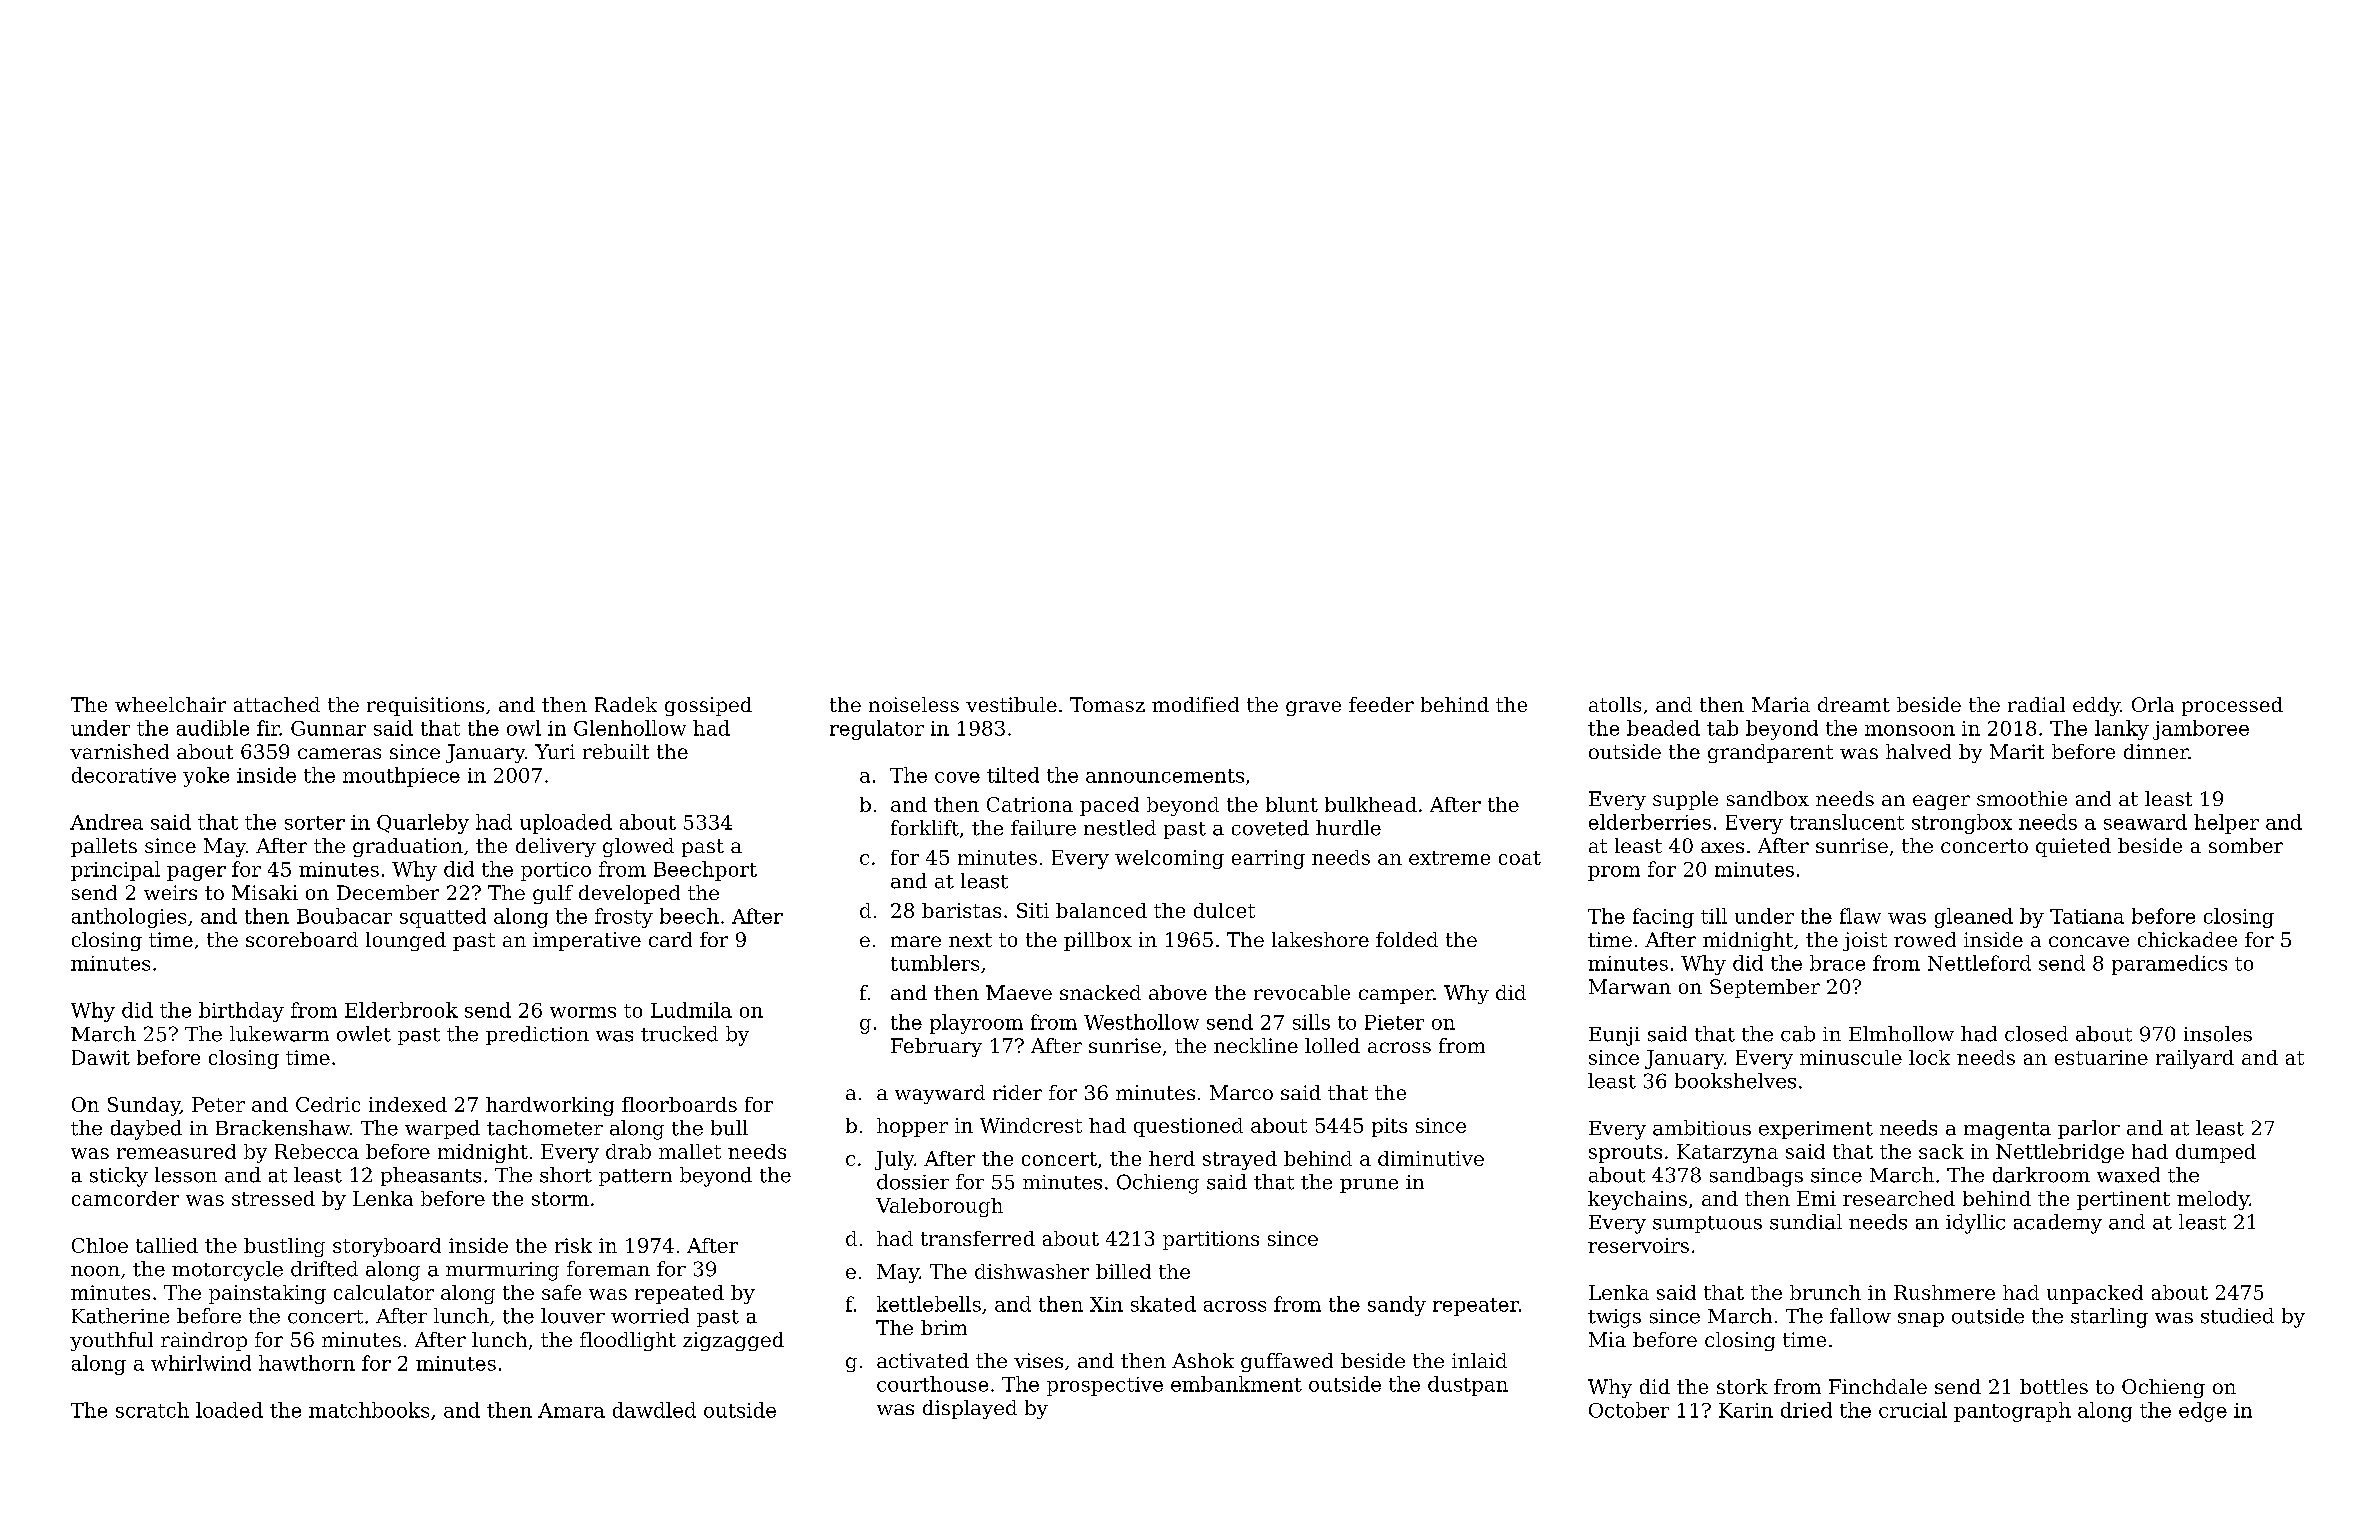 This document has width=2380, height=1540. What do you see at coordinates (1172, 1158) in the document?
I see `herd` at bounding box center [1172, 1158].
